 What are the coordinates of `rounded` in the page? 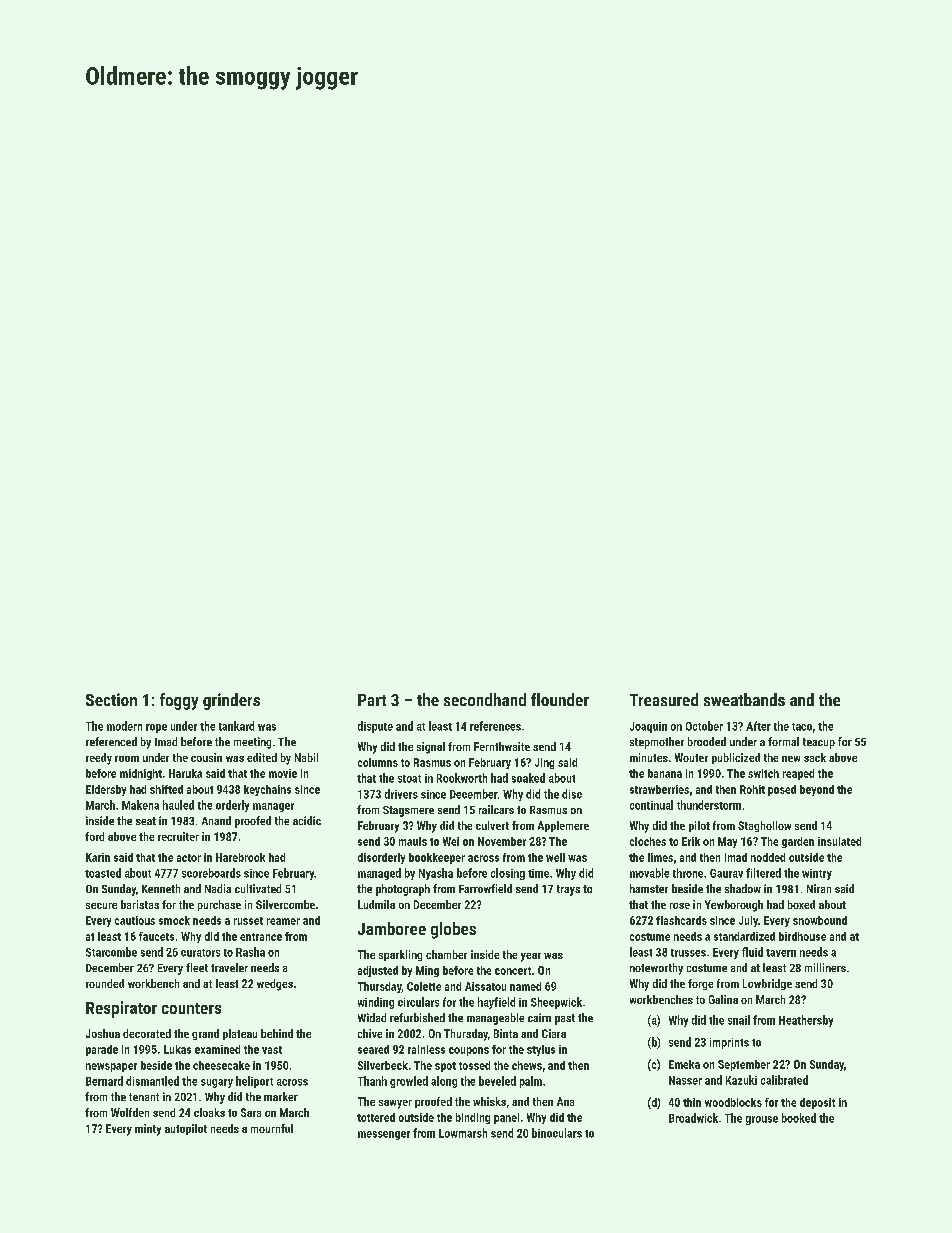 It's located at (105, 983).
